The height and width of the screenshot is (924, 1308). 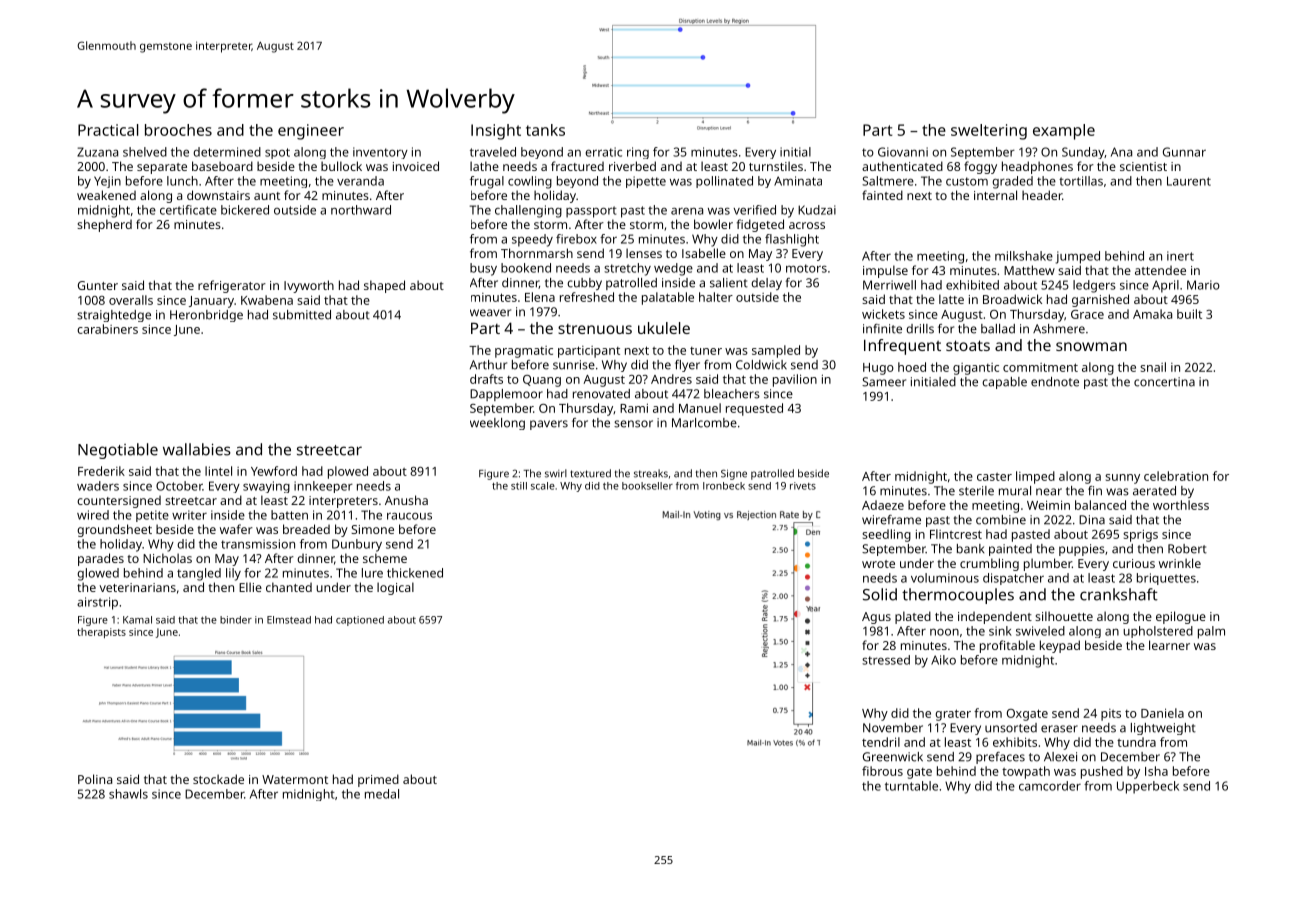 What do you see at coordinates (218, 779) in the screenshot?
I see `stockade` at bounding box center [218, 779].
